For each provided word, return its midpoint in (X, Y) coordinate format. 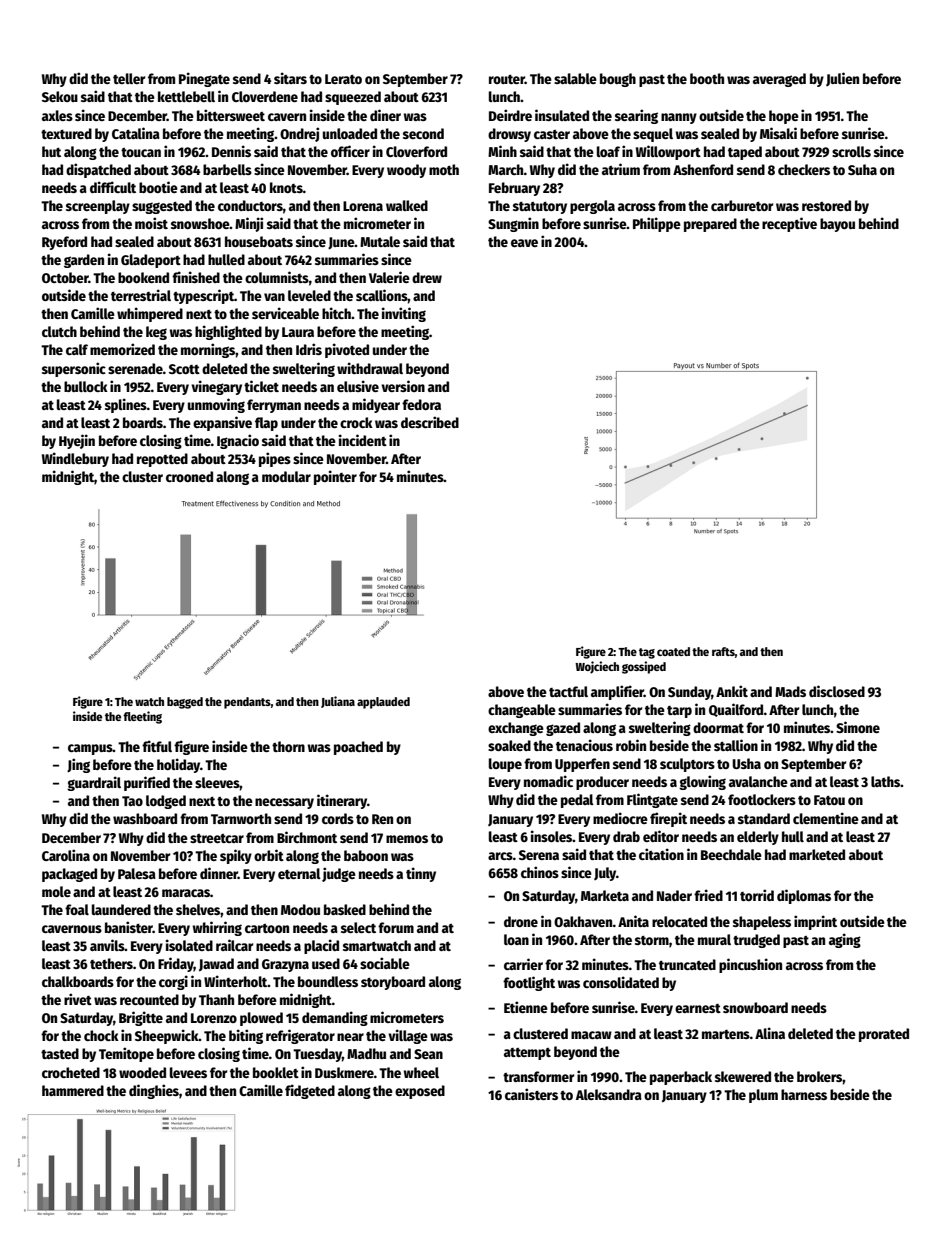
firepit (668, 819)
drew (427, 277)
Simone (858, 727)
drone (521, 921)
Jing (78, 765)
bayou (837, 225)
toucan (141, 152)
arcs (500, 856)
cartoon (267, 928)
